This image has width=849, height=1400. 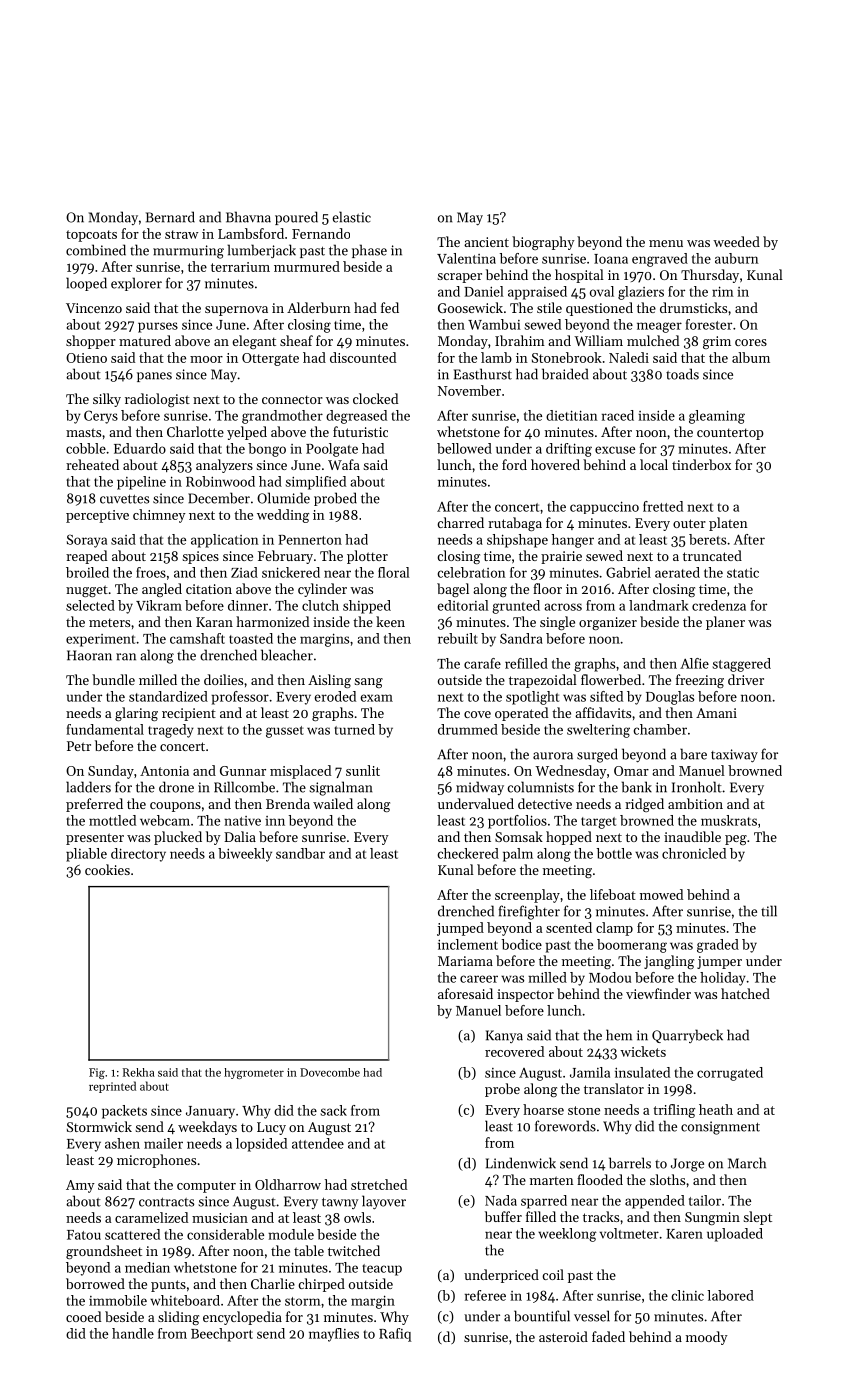 I want to click on keen, so click(x=390, y=621).
